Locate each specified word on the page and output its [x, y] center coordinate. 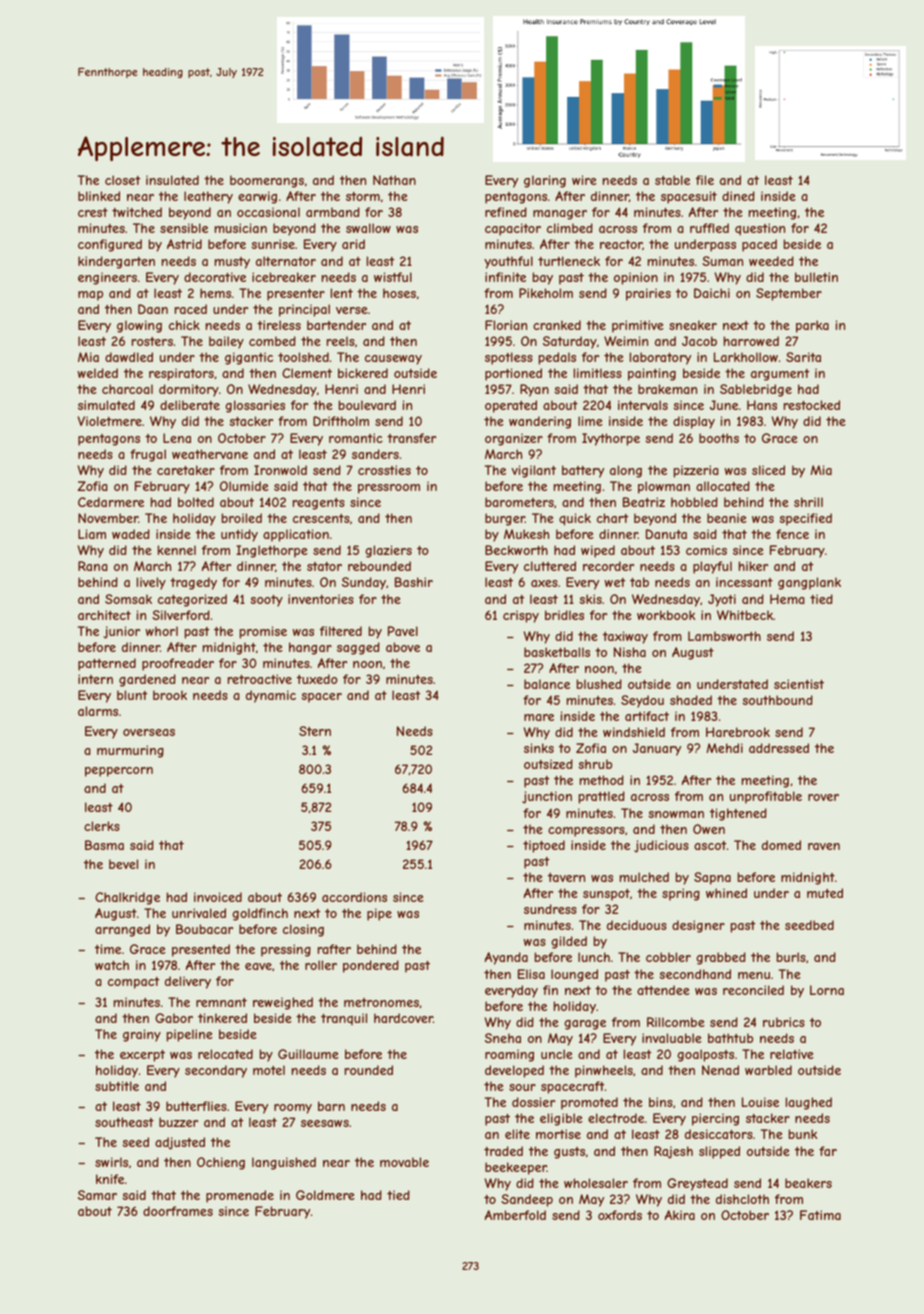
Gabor [174, 1018]
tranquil [344, 1019]
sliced [768, 470]
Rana [93, 566]
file [705, 180]
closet [122, 180]
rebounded [379, 566]
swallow [368, 228]
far [828, 1151]
